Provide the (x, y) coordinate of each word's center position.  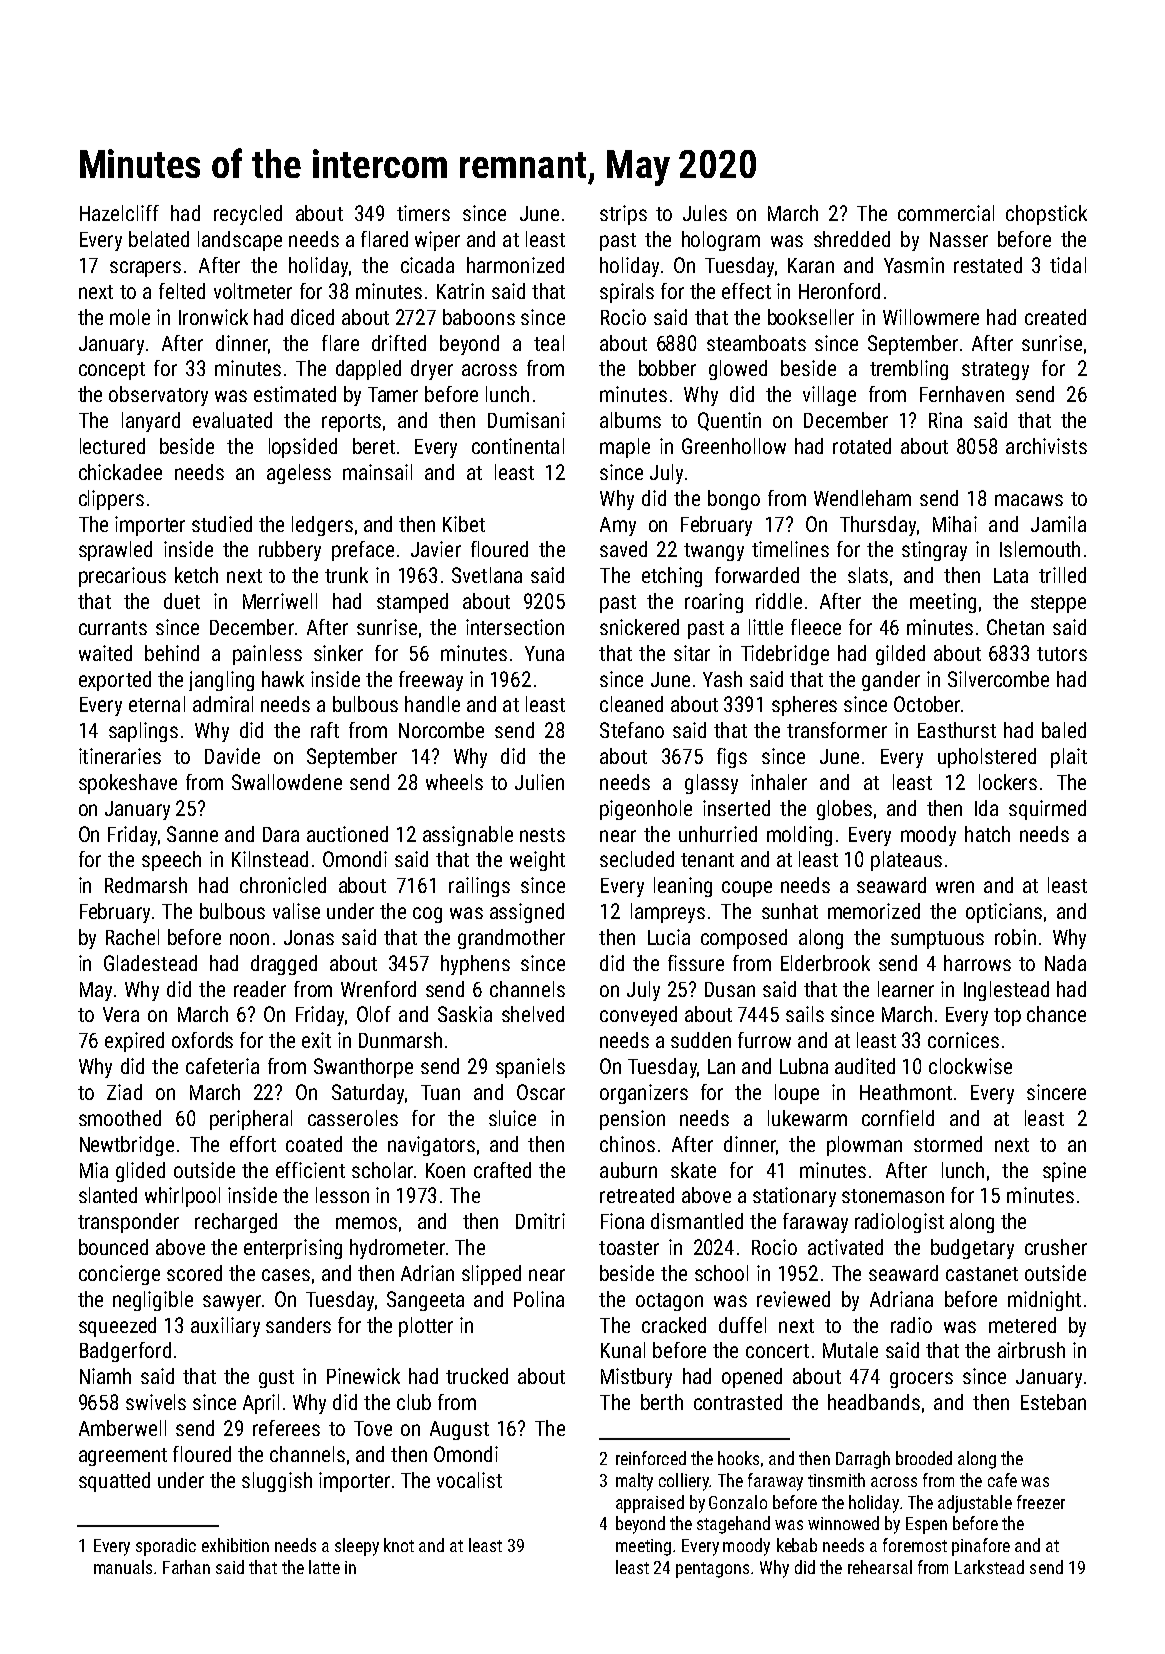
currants (113, 628)
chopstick (1046, 215)
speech (171, 861)
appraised (650, 1504)
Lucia (669, 937)
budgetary (972, 1249)
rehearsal (880, 1567)
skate (693, 1170)
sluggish (277, 1482)
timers (423, 213)
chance (1056, 1014)
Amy (618, 526)
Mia (94, 1170)
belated (159, 239)
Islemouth (1040, 549)
